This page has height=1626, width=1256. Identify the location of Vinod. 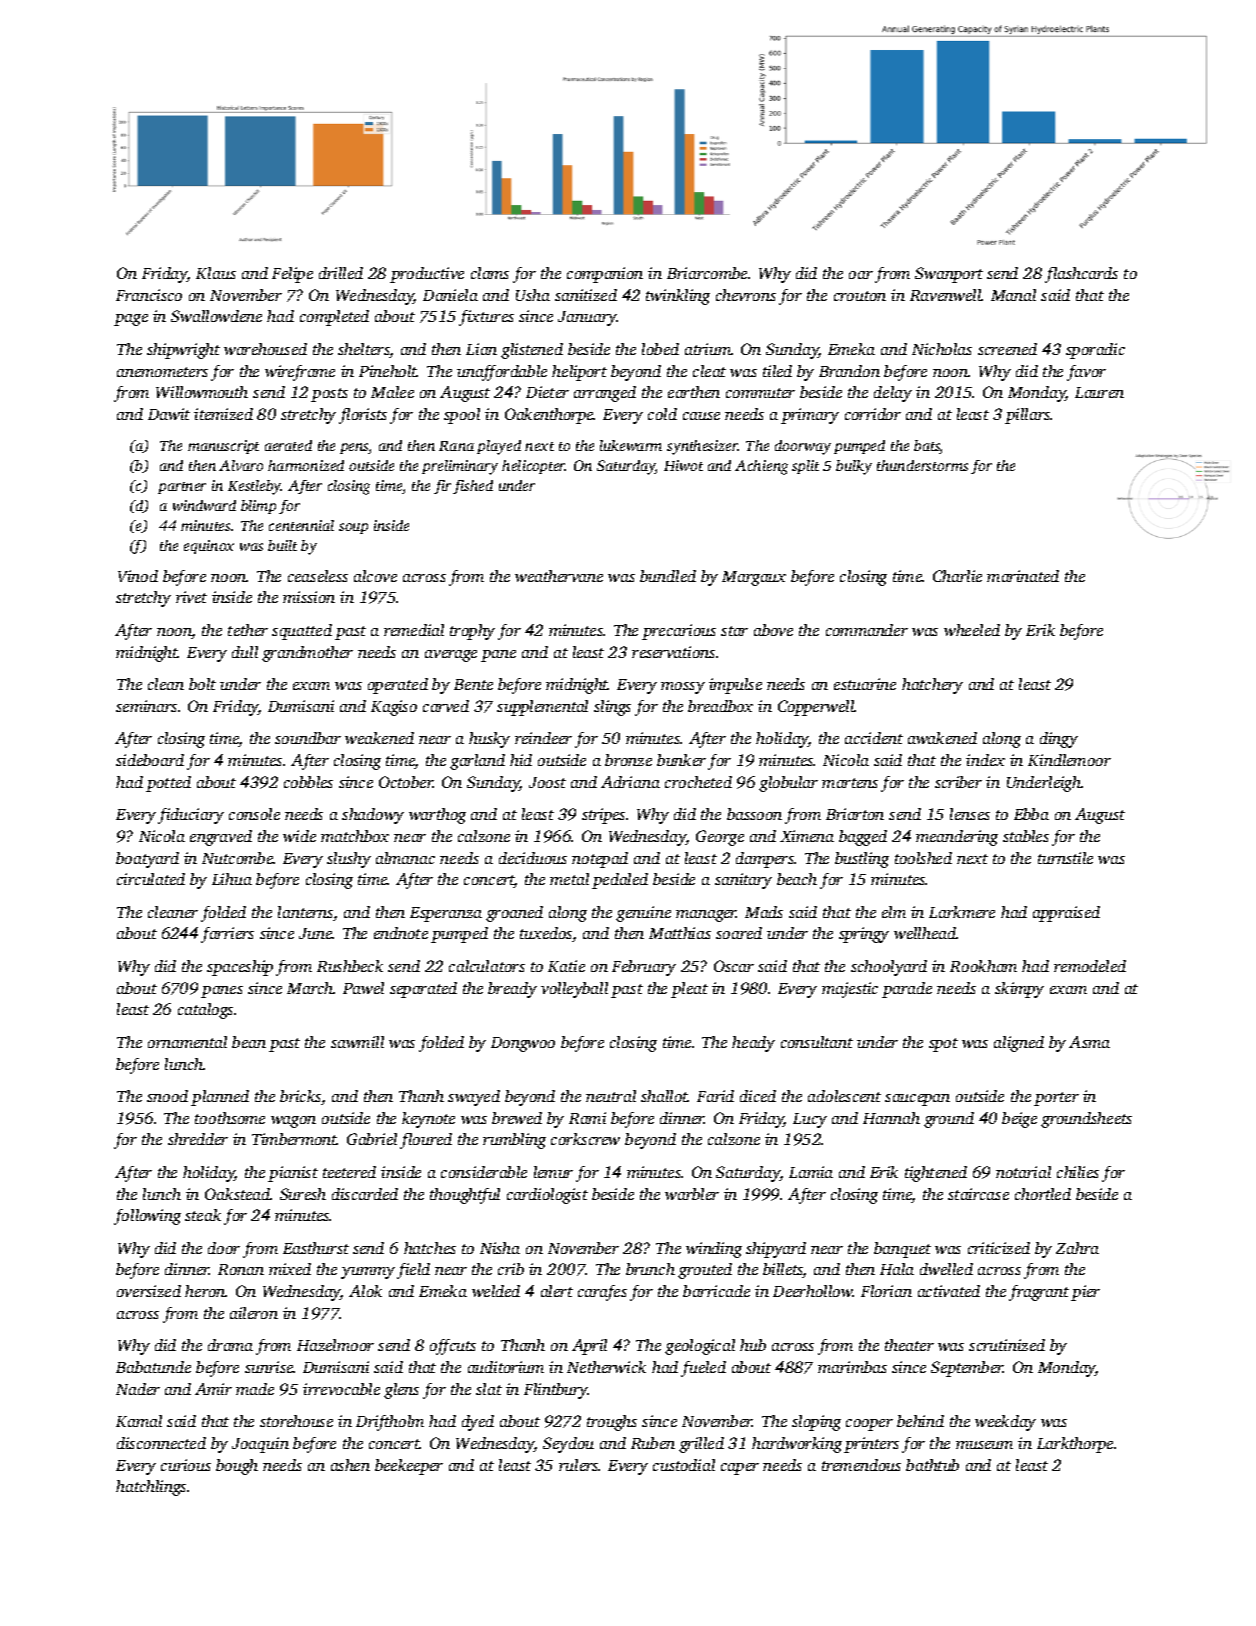
(138, 576).
